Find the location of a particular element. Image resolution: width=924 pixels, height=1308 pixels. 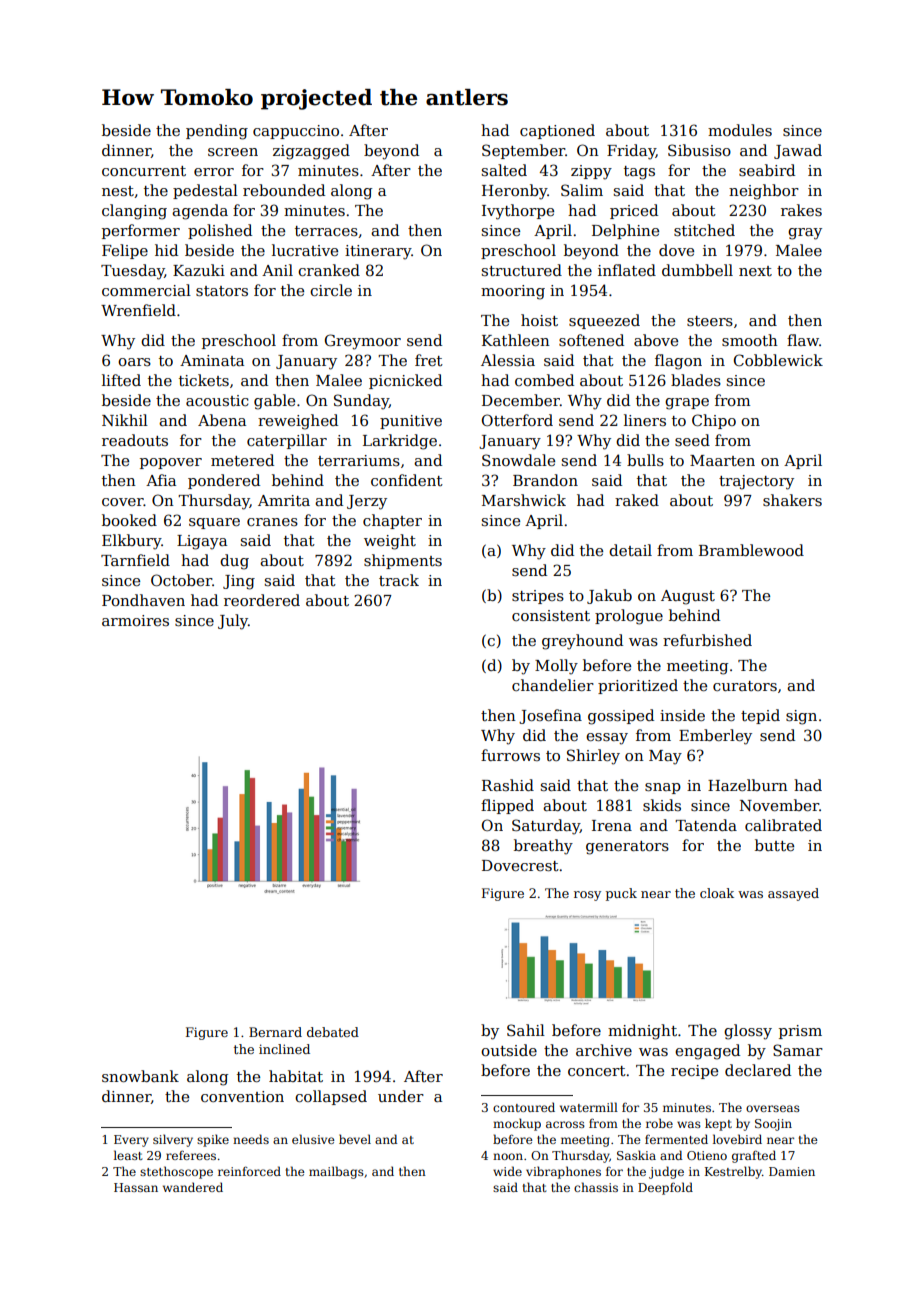

Bramblewood is located at coordinates (751, 550).
